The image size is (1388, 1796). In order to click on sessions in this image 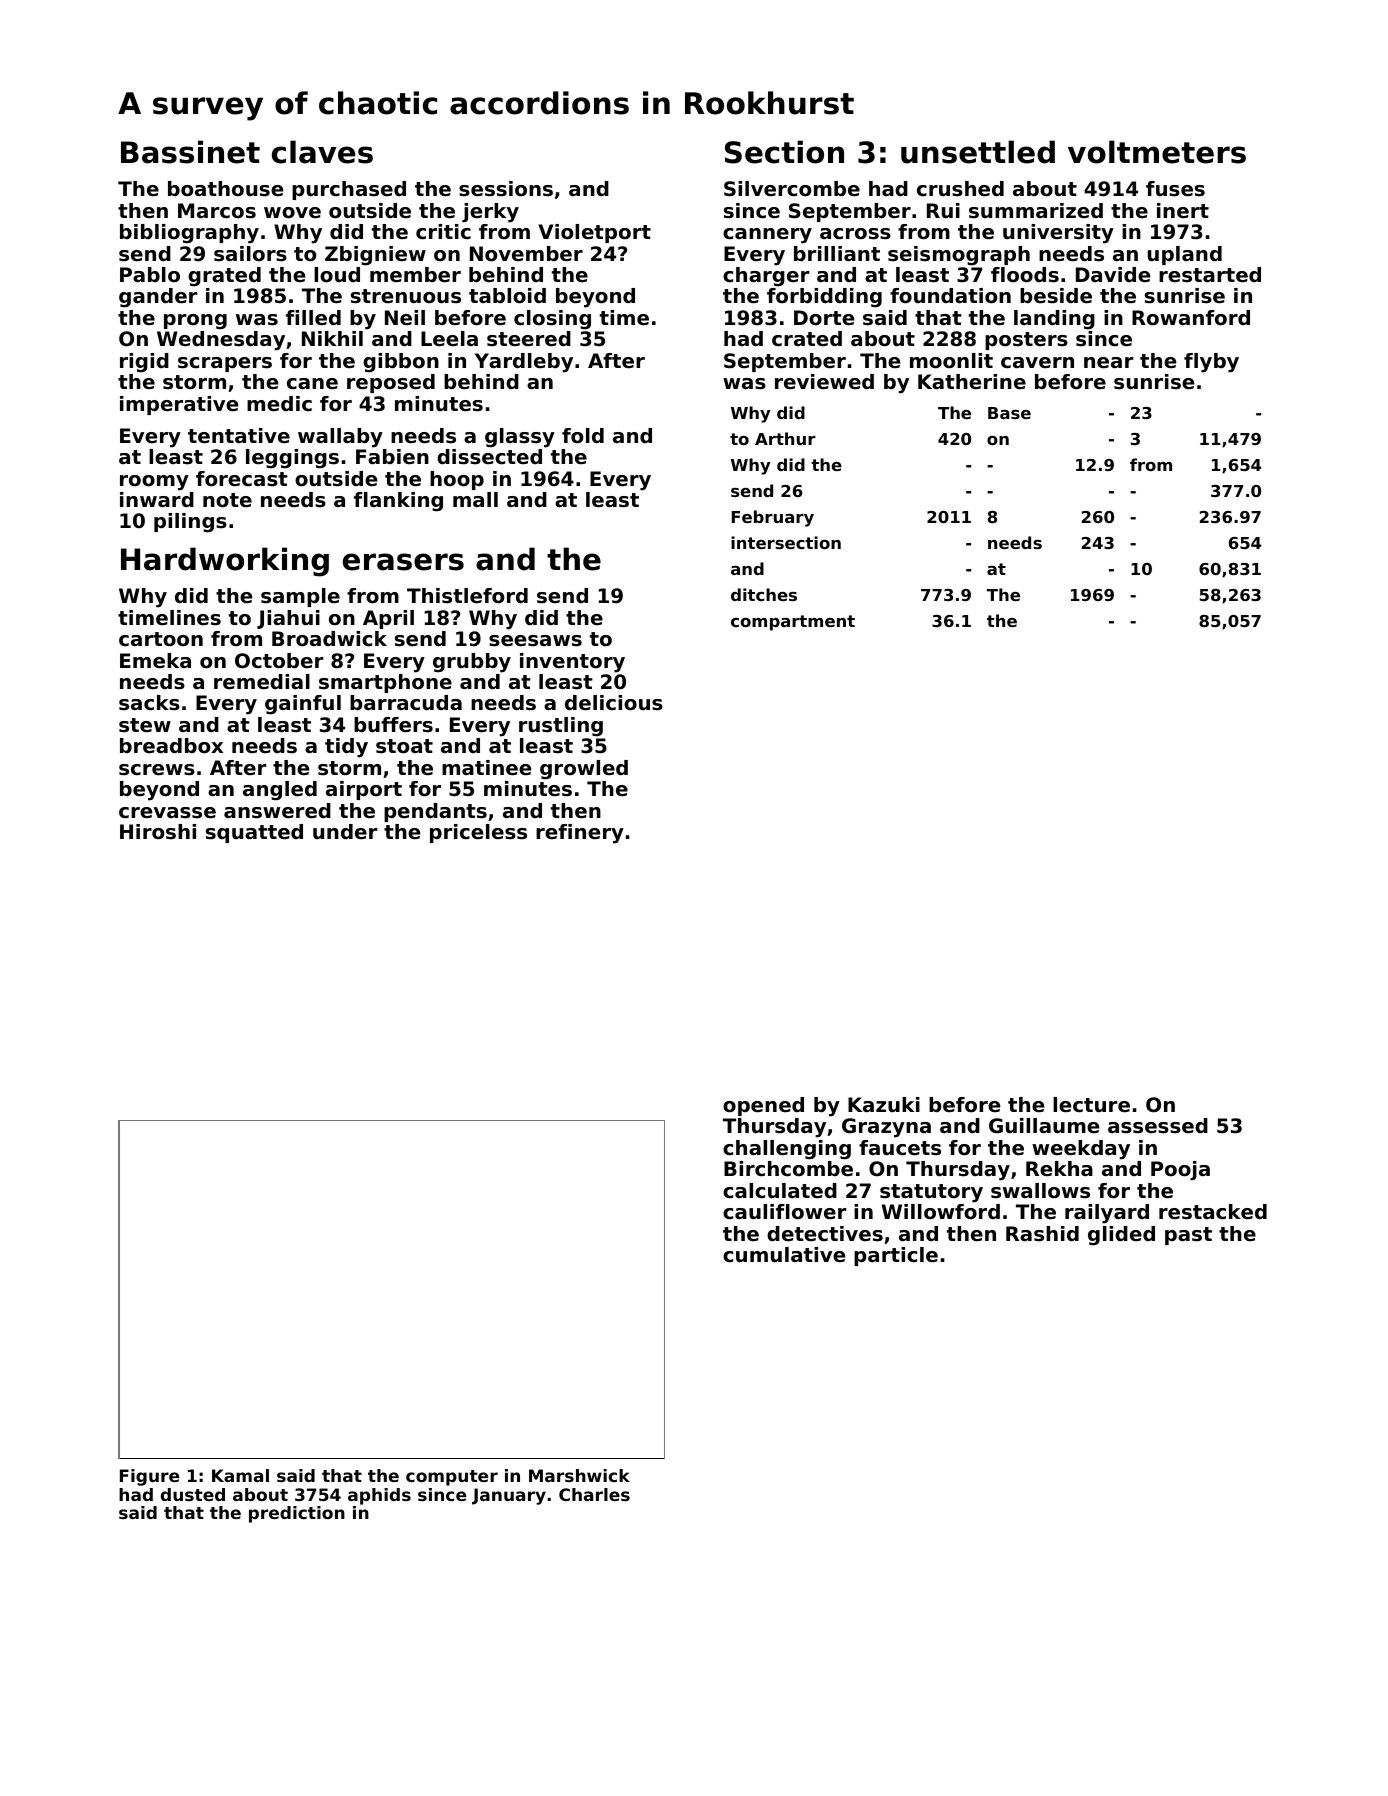, I will do `click(506, 189)`.
